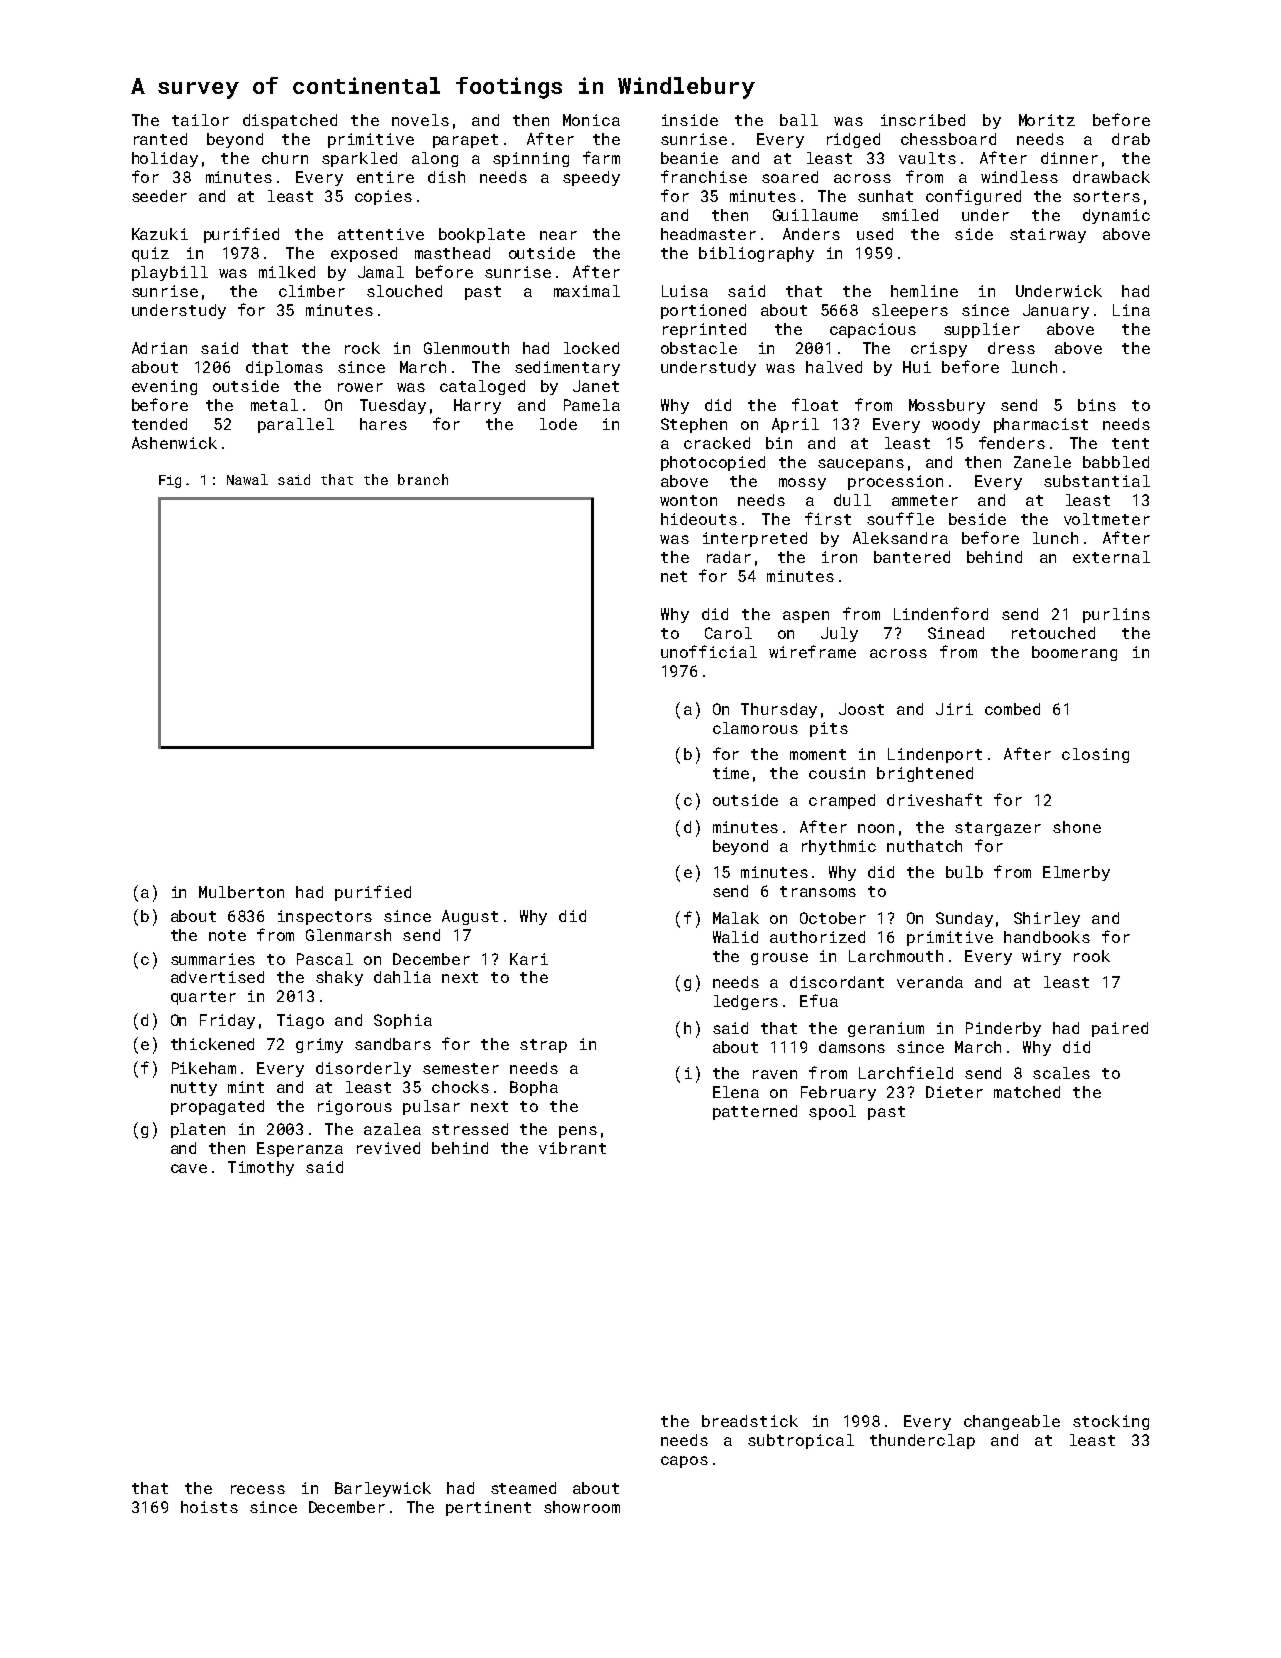  Describe the element at coordinates (241, 892) in the screenshot. I see `Mulberton` at that location.
